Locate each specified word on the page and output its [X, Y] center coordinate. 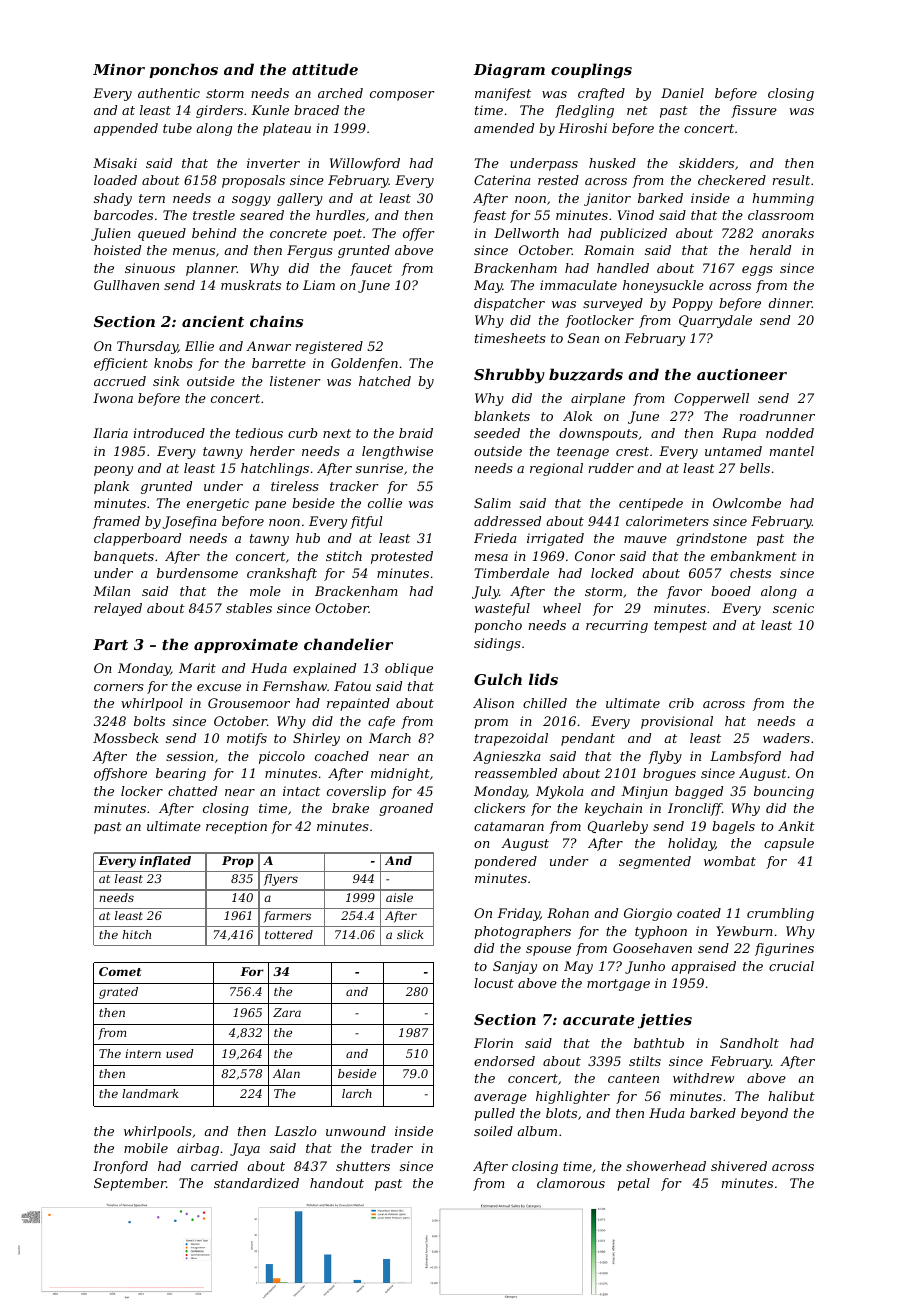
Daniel [682, 93]
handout [337, 1183]
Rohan [568, 913]
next [337, 433]
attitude [325, 69]
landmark [150, 1093]
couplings [591, 71]
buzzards [586, 374]
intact [301, 791]
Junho [645, 967]
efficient [121, 364]
